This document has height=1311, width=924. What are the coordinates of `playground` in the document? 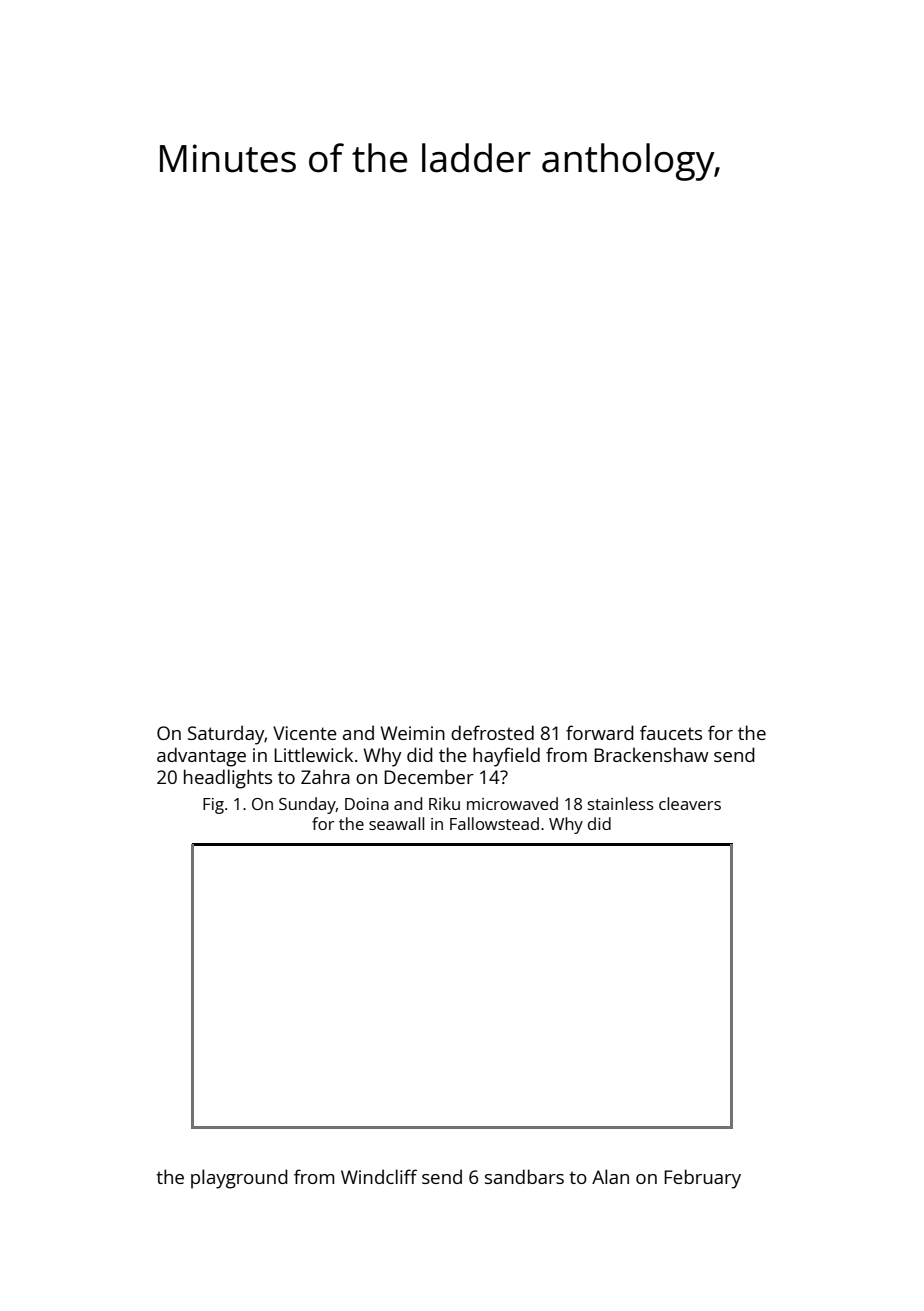 It's located at (239, 1179).
